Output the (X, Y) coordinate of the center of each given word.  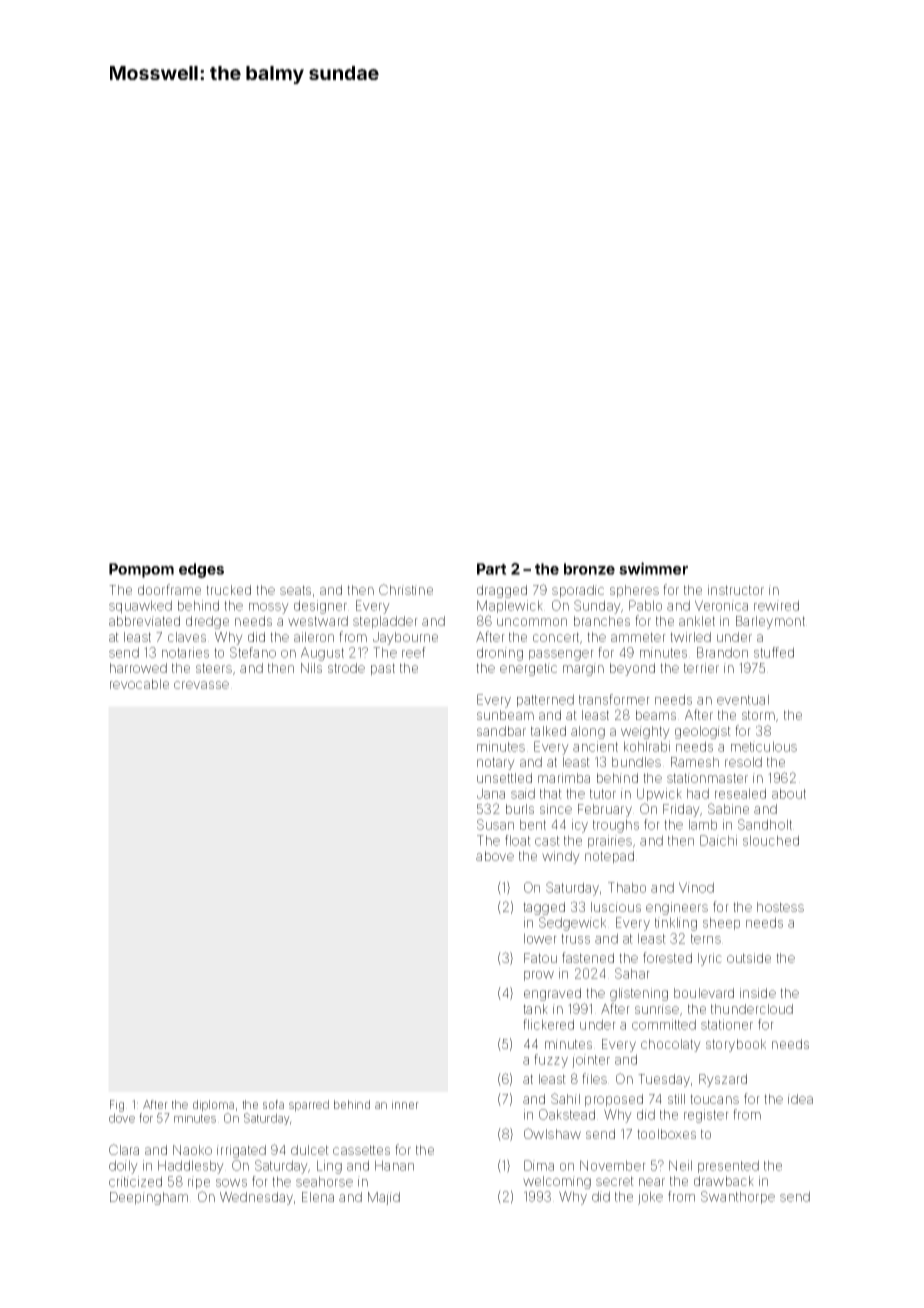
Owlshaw (552, 1133)
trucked (228, 590)
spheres (634, 591)
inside (758, 993)
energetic (528, 669)
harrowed (138, 668)
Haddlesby (191, 1167)
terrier (701, 668)
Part (492, 569)
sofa (273, 1104)
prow (539, 976)
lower (540, 938)
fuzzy (551, 1061)
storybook (736, 1045)
